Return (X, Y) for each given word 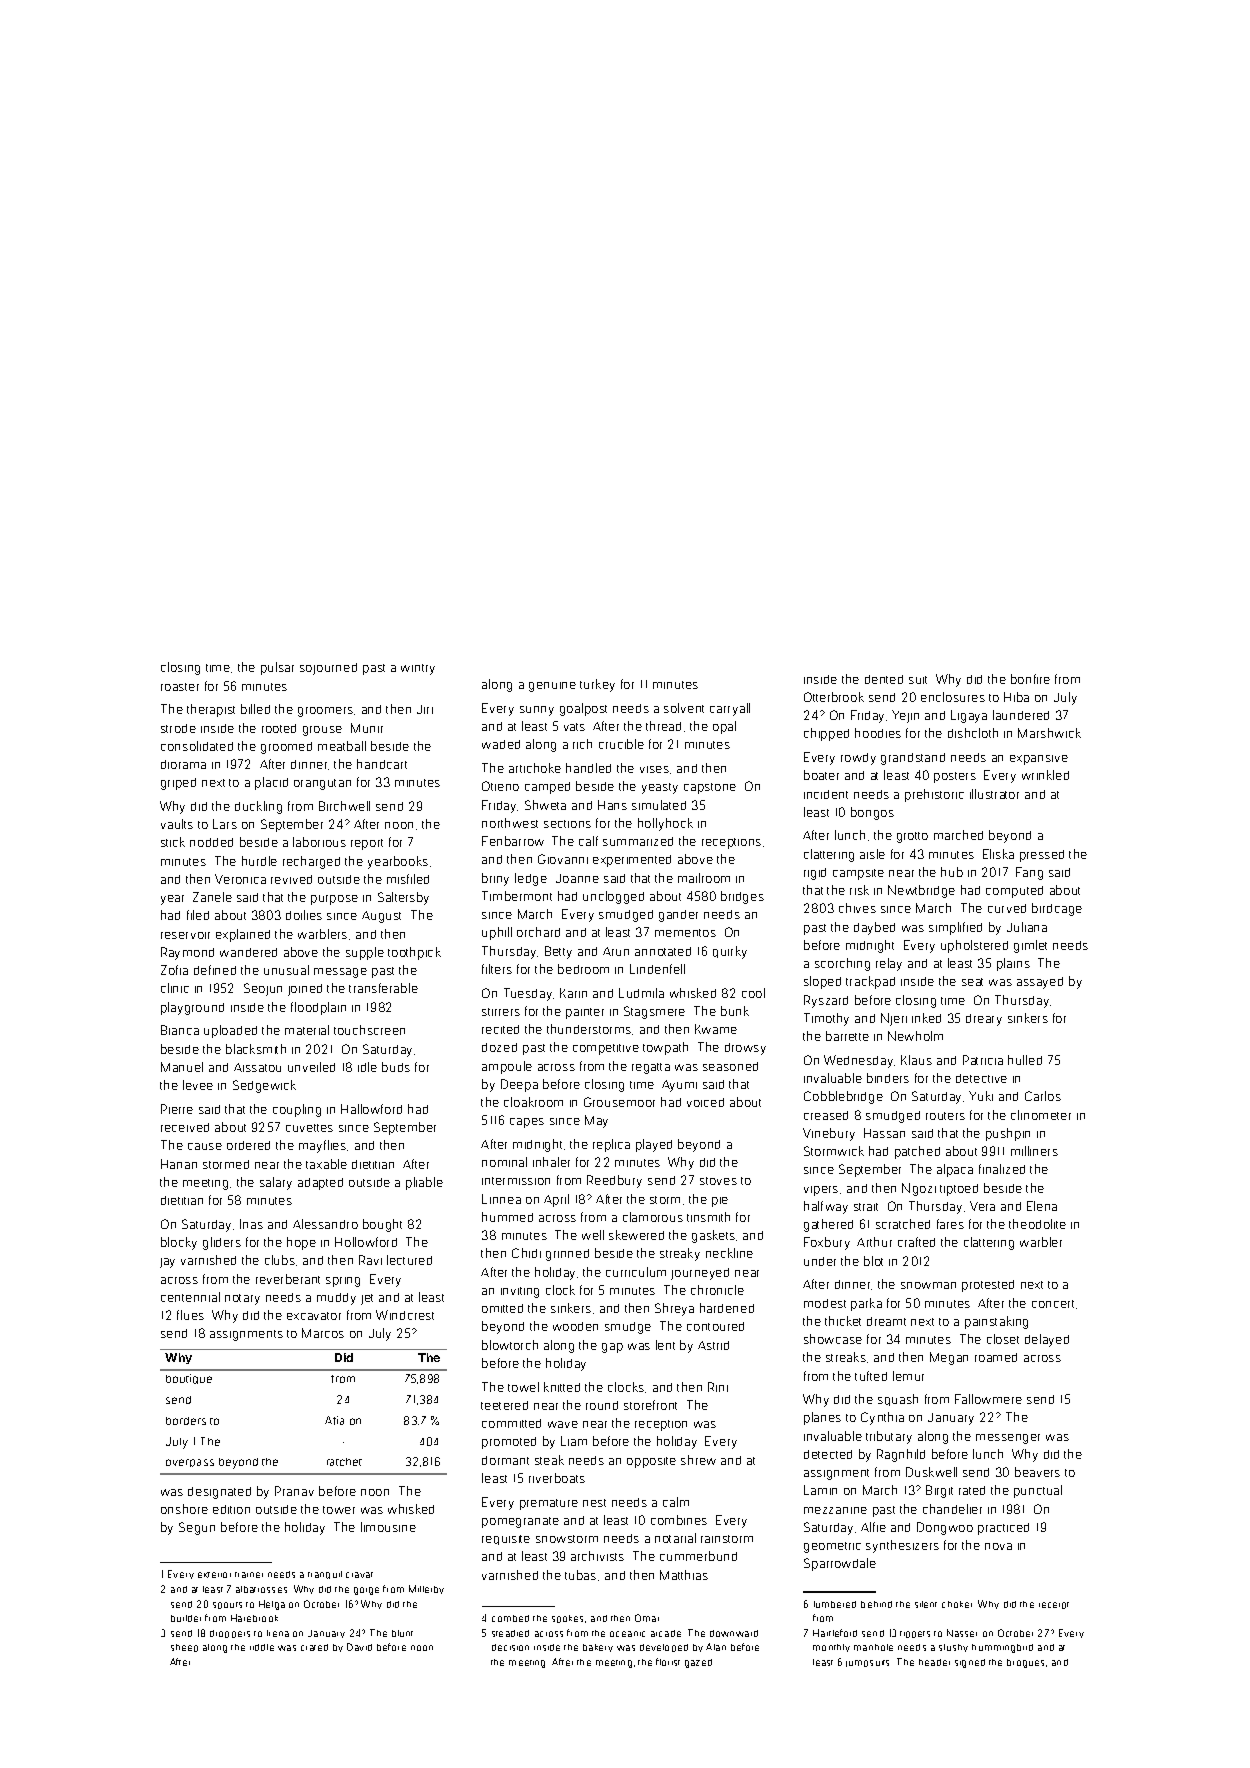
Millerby (426, 1589)
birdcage (1057, 909)
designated (219, 1493)
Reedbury (614, 1181)
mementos (685, 933)
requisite (506, 1540)
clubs (280, 1260)
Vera (982, 1206)
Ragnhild (901, 1455)
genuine (552, 687)
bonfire (1030, 679)
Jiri (425, 709)
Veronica (240, 879)
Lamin (820, 1490)
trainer (249, 1575)
